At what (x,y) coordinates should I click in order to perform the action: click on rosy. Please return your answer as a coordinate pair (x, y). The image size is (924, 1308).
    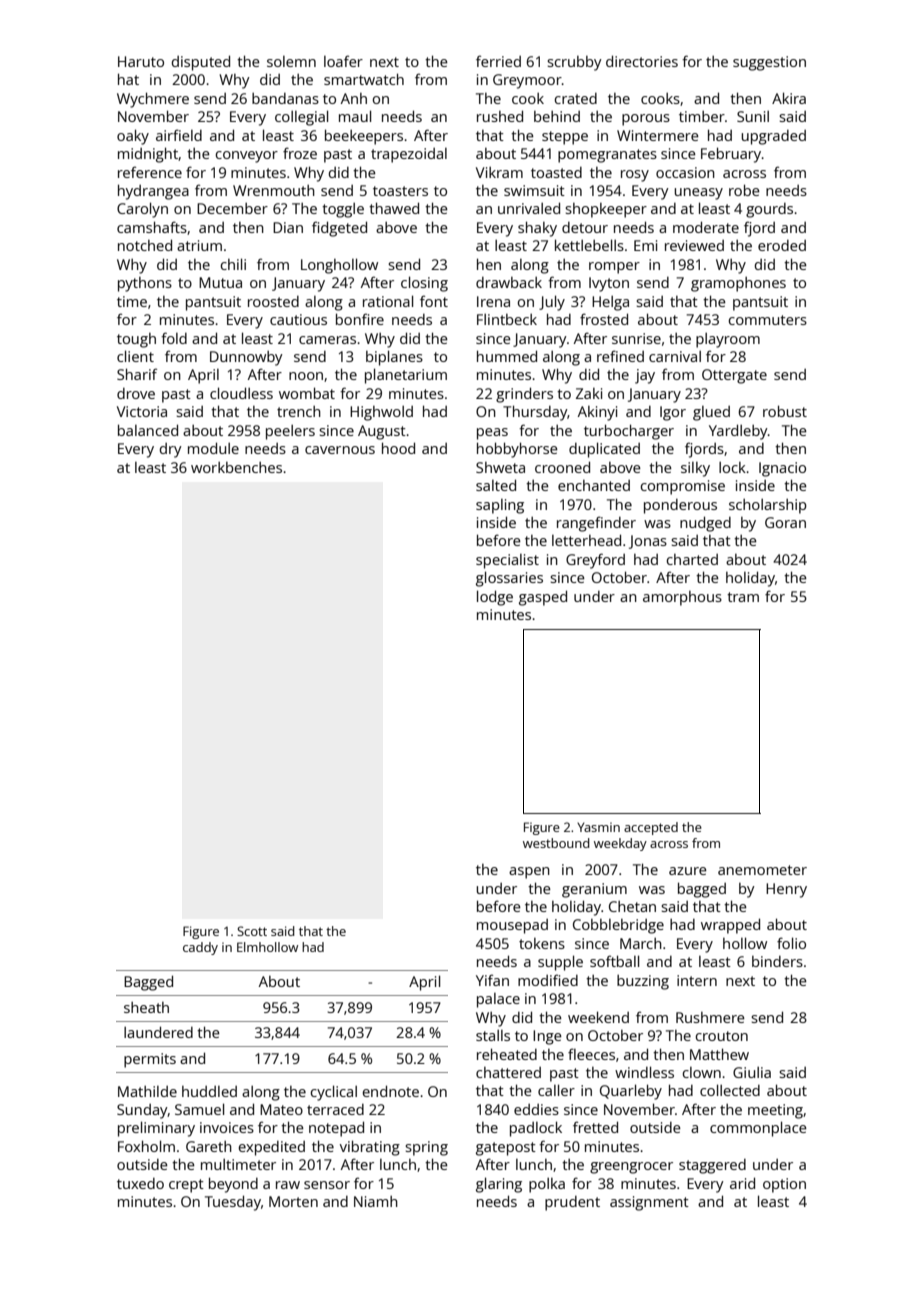
    Looking at the image, I should click on (635, 176).
